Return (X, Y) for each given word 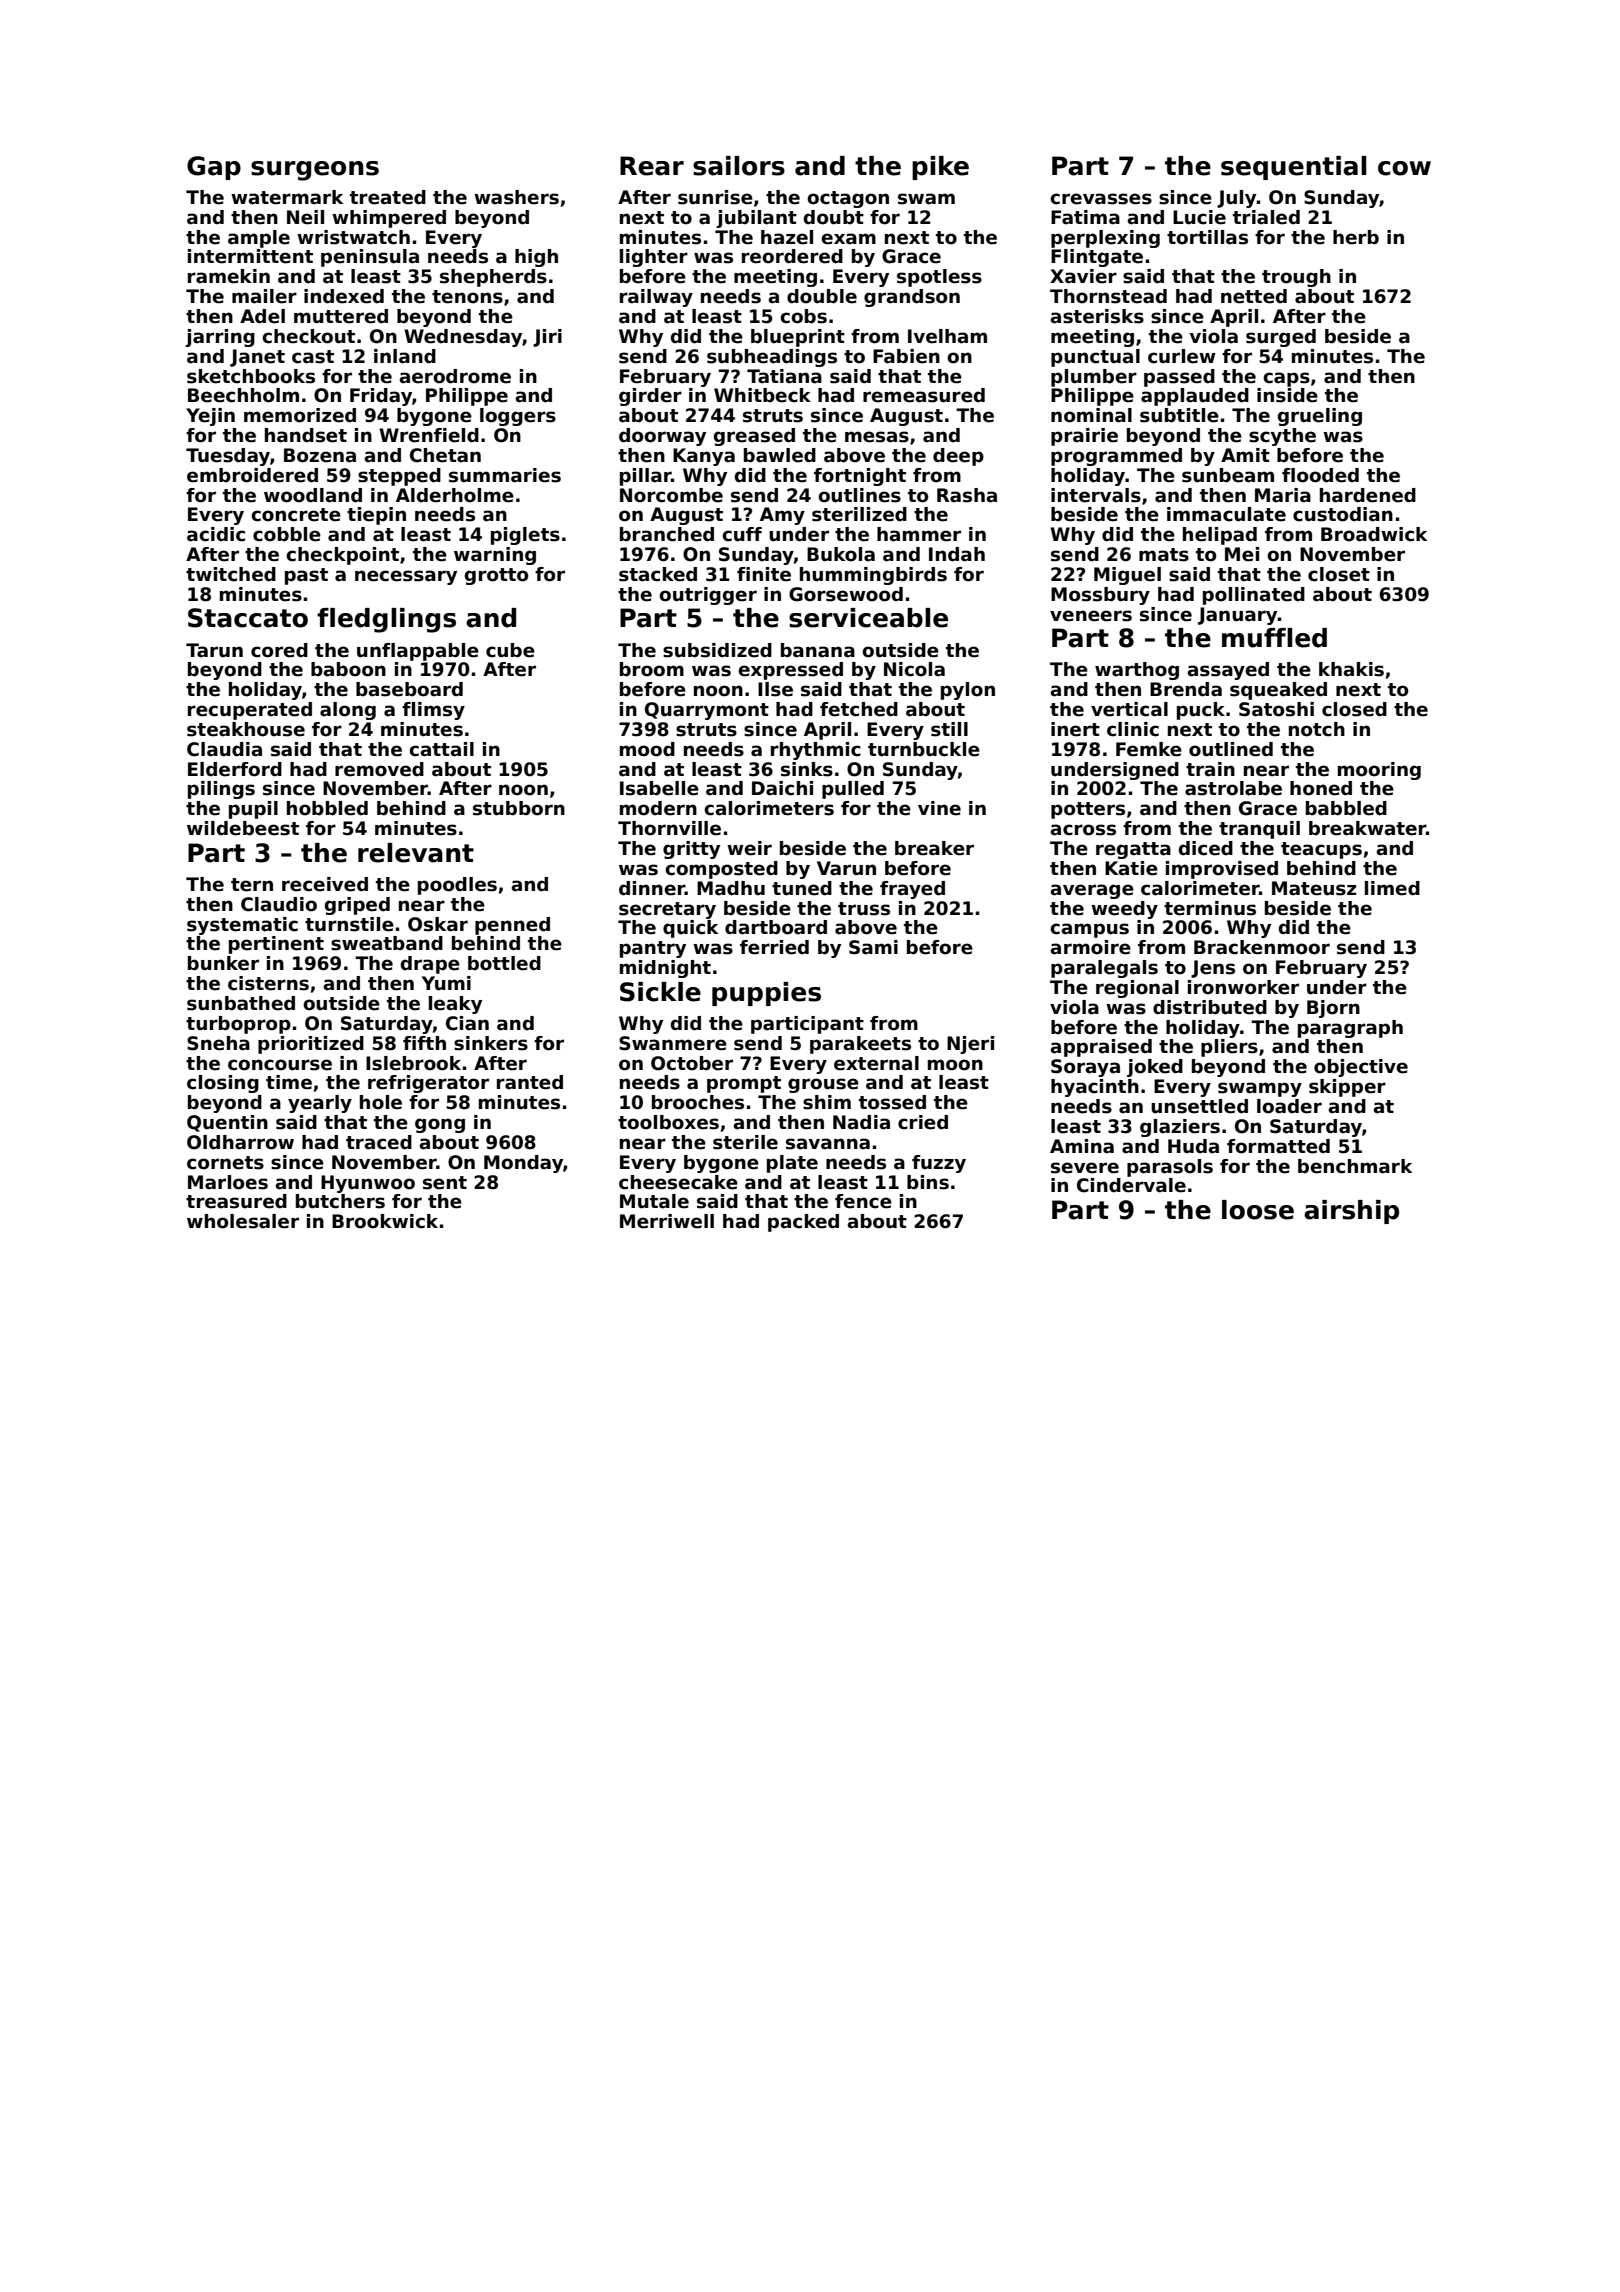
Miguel (1127, 576)
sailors (739, 166)
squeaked (1278, 691)
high (536, 258)
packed (803, 1223)
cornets (225, 1163)
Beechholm (243, 395)
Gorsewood (846, 594)
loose (1258, 1210)
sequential (1293, 168)
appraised (1101, 1048)
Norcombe (671, 495)
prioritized (311, 1045)
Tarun (214, 650)
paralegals (1104, 969)
